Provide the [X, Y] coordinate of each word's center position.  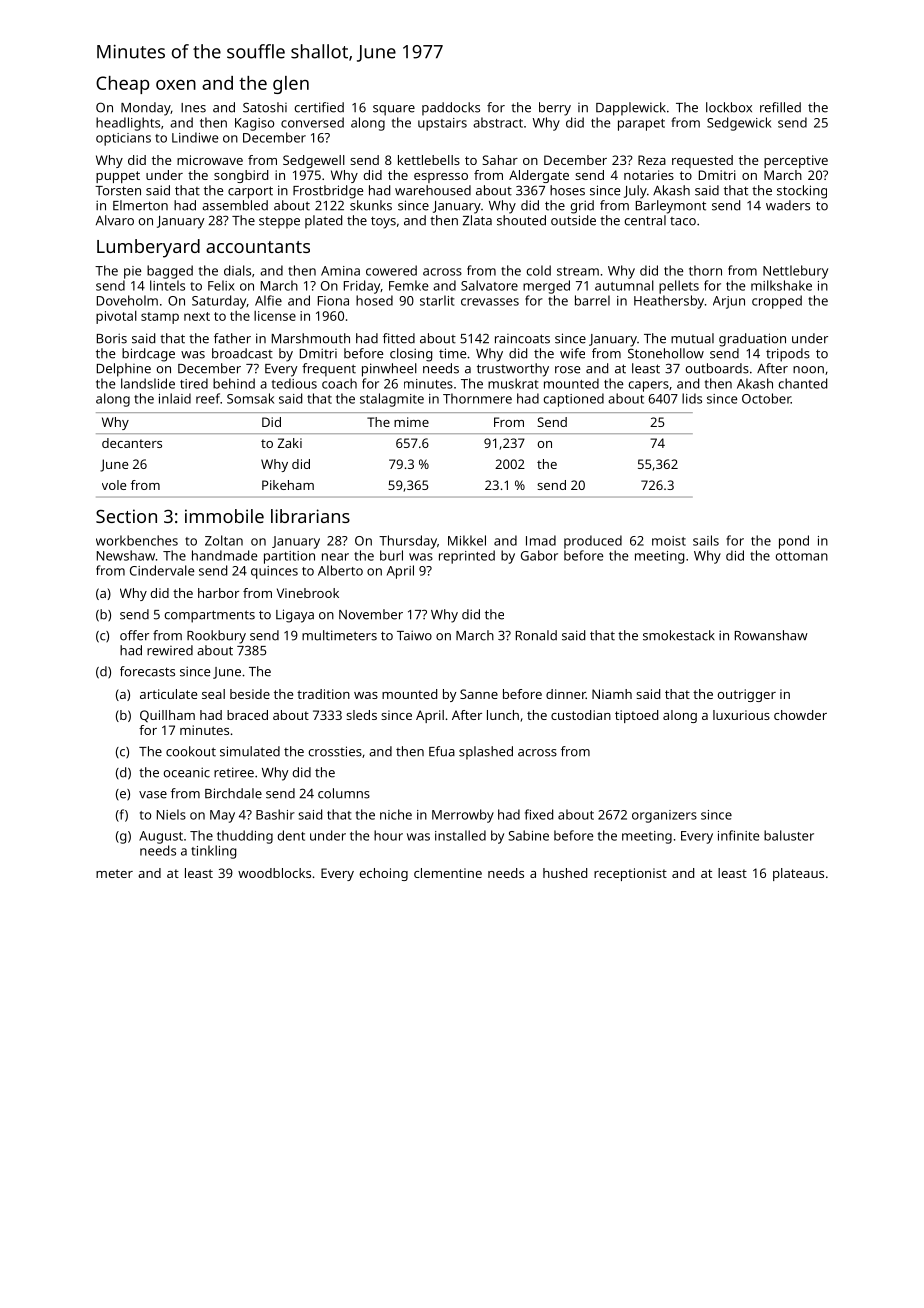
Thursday [408, 542]
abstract [498, 122]
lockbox [729, 107]
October [766, 398]
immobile [224, 516]
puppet [118, 177]
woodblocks [274, 873]
